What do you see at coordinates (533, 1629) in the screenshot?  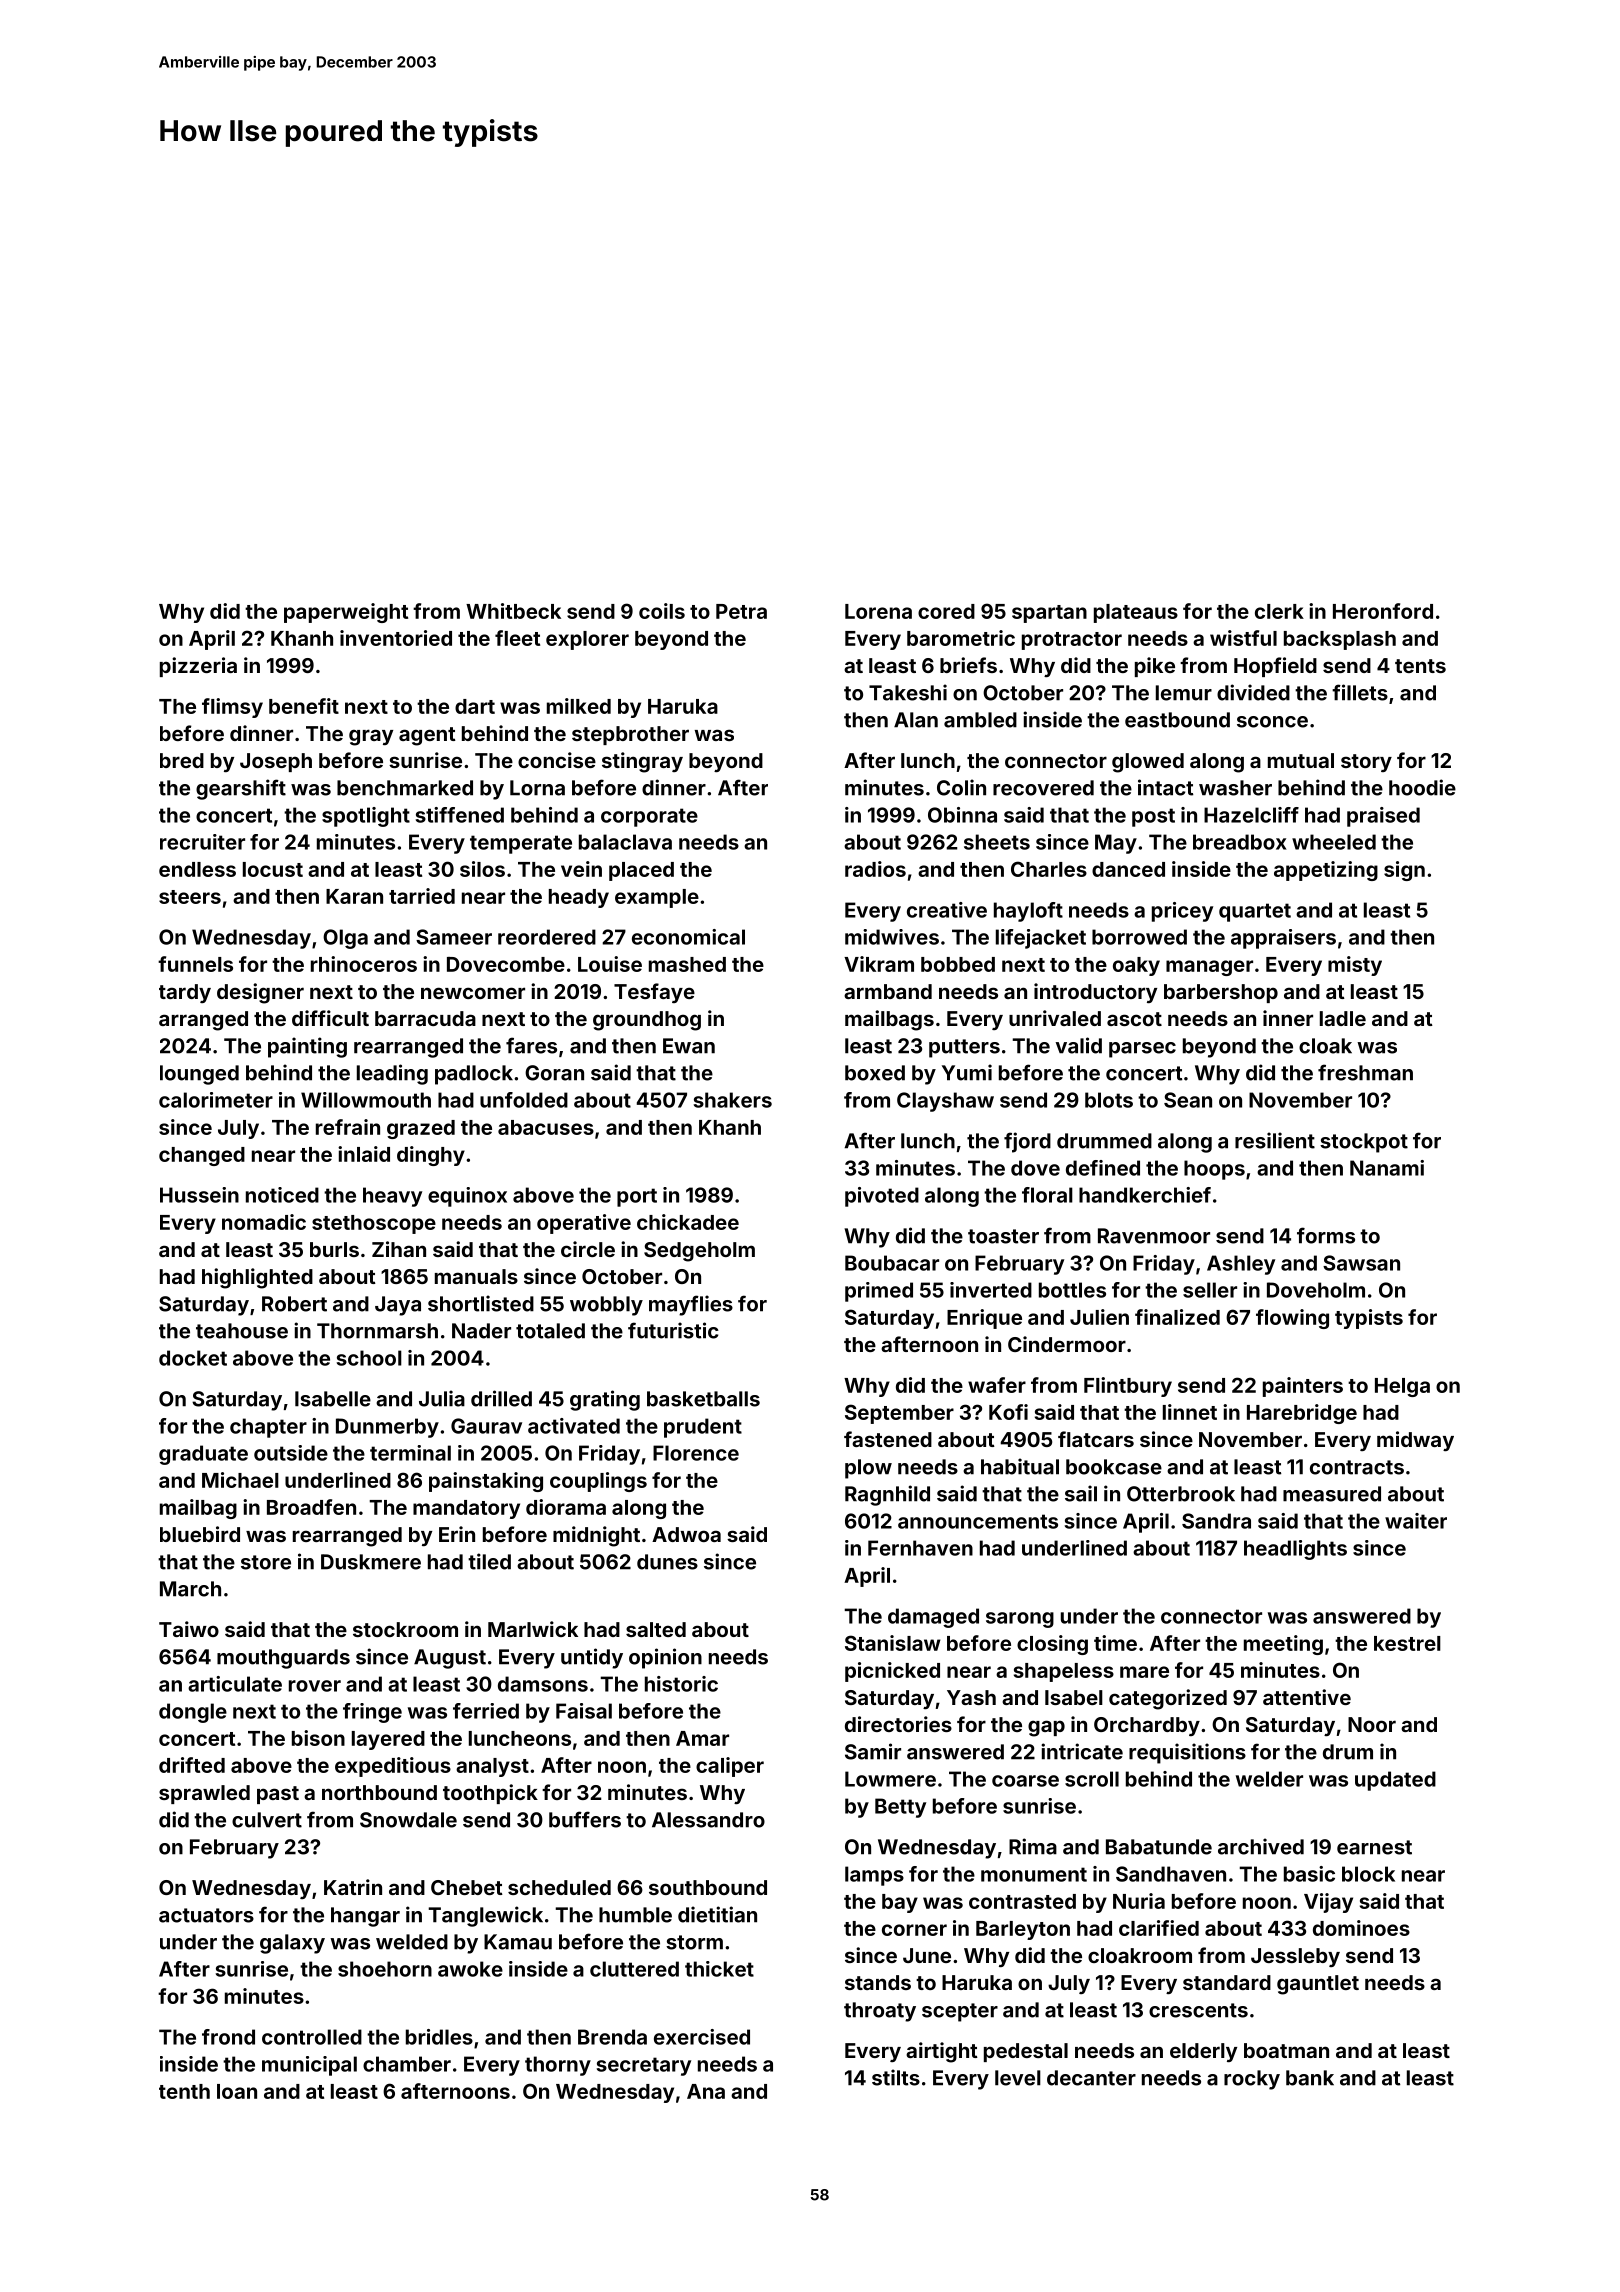 I see `Marlwick` at bounding box center [533, 1629].
